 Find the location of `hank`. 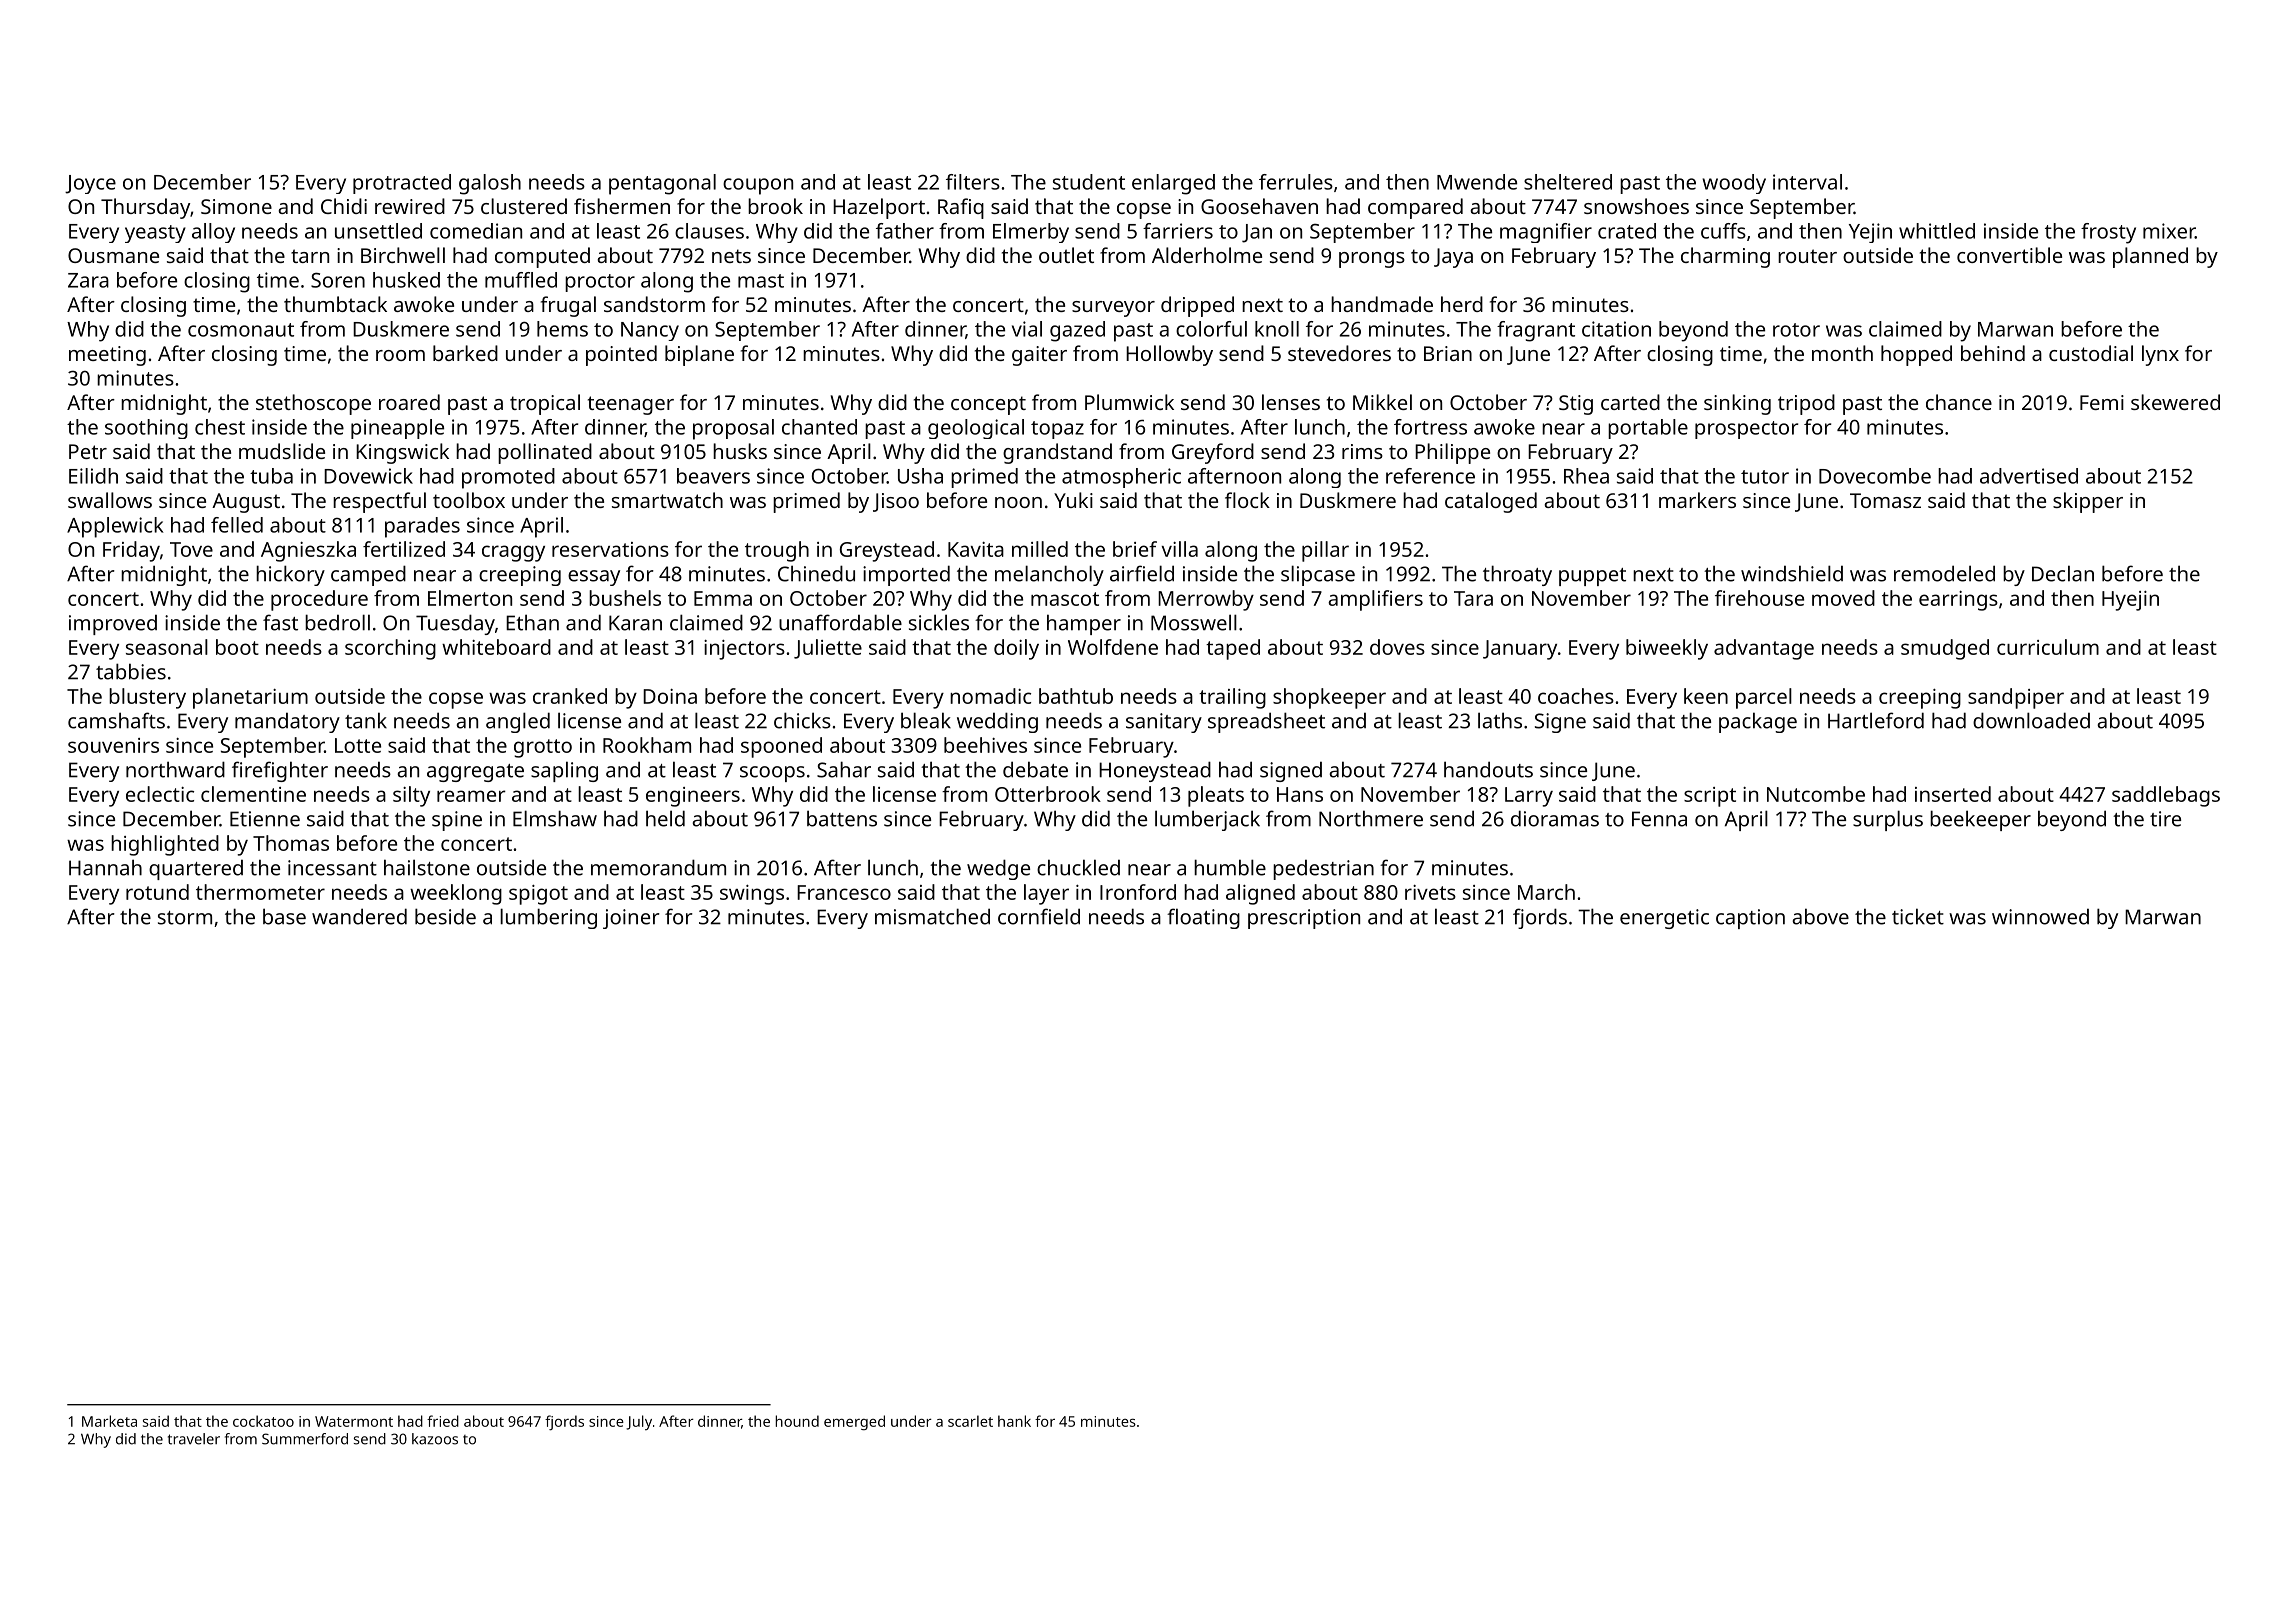

hank is located at coordinates (1014, 1421).
